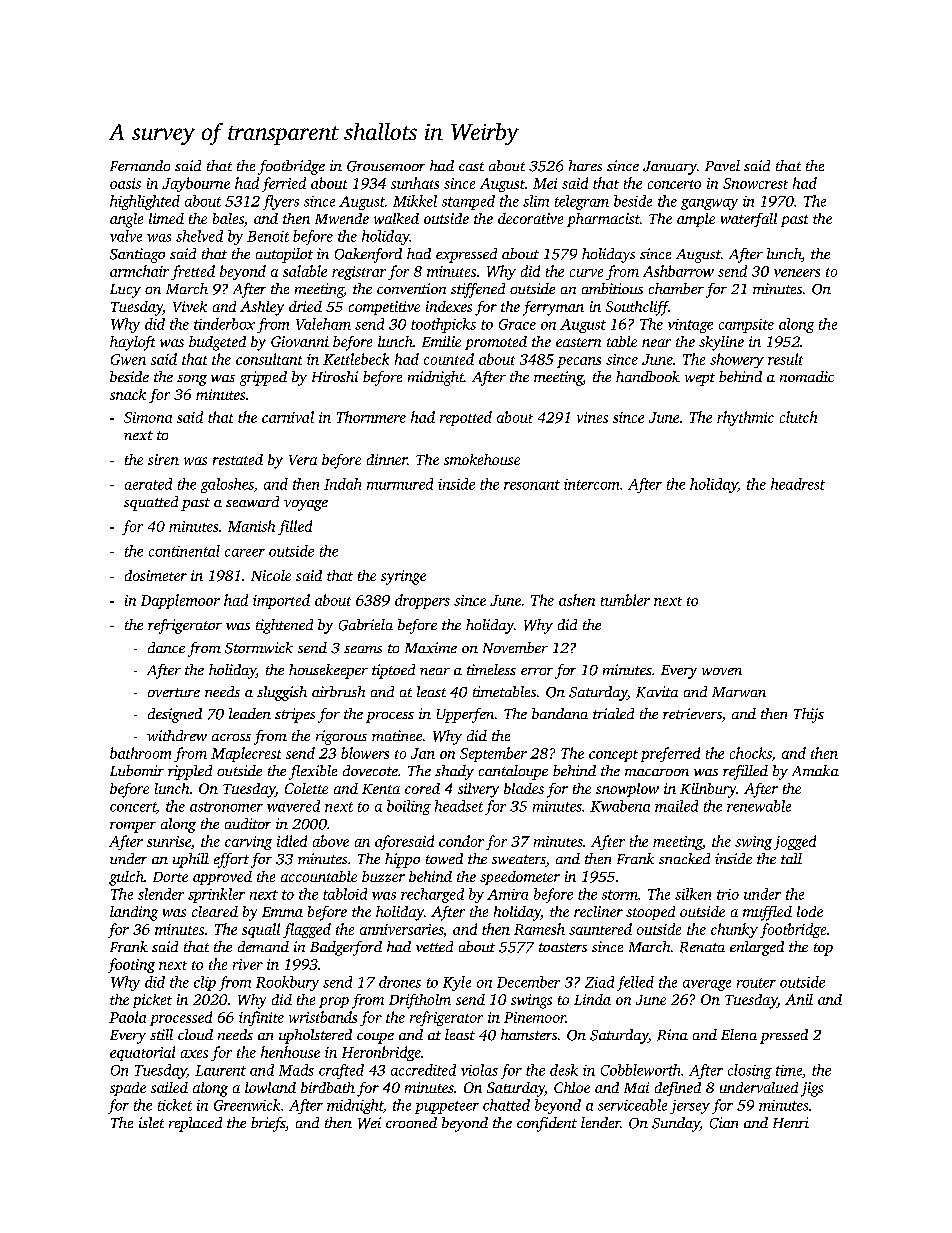 The image size is (952, 1233). What do you see at coordinates (724, 1123) in the screenshot?
I see `Cian` at bounding box center [724, 1123].
